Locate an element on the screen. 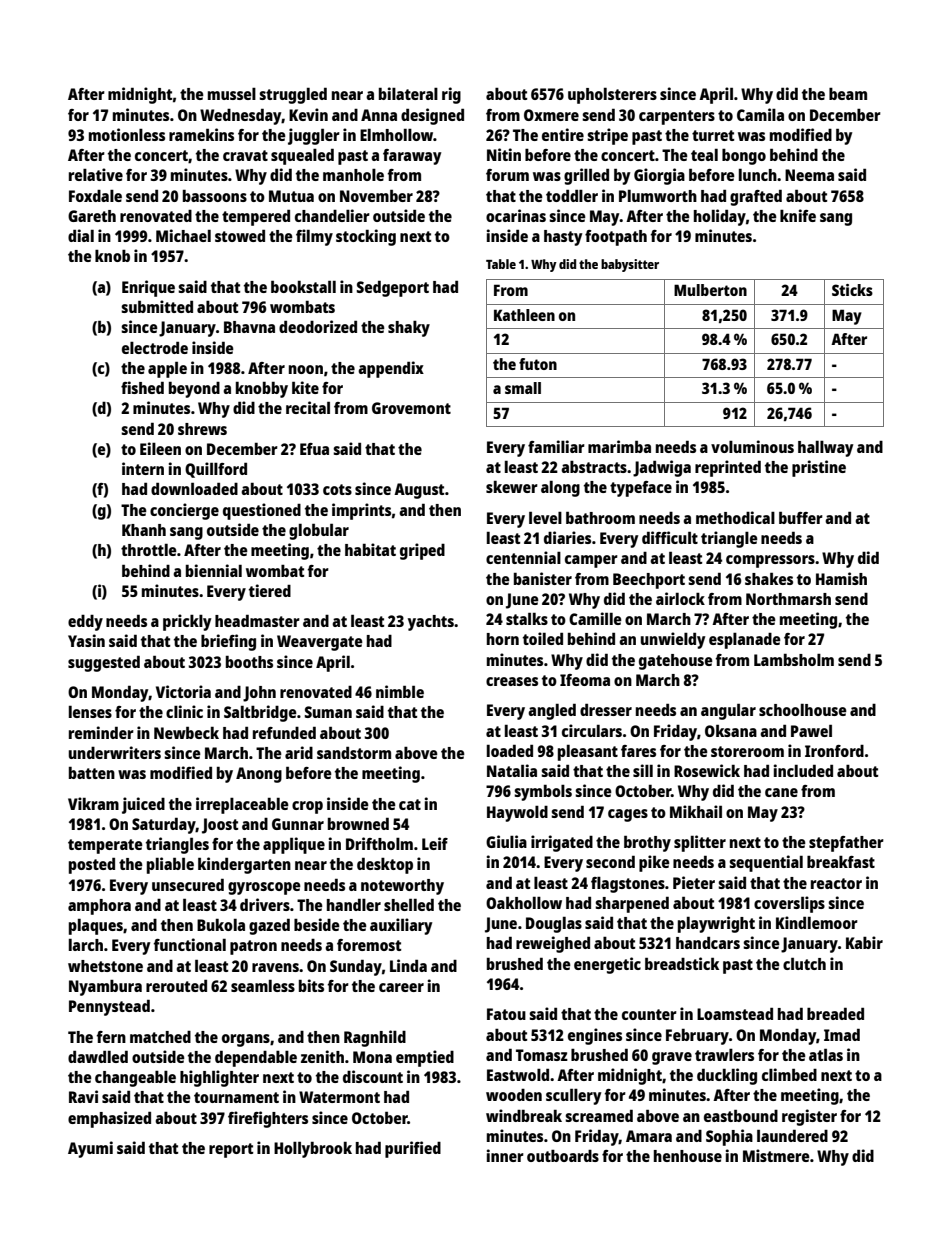 This screenshot has width=952, height=1233. scullery is located at coordinates (573, 1096).
